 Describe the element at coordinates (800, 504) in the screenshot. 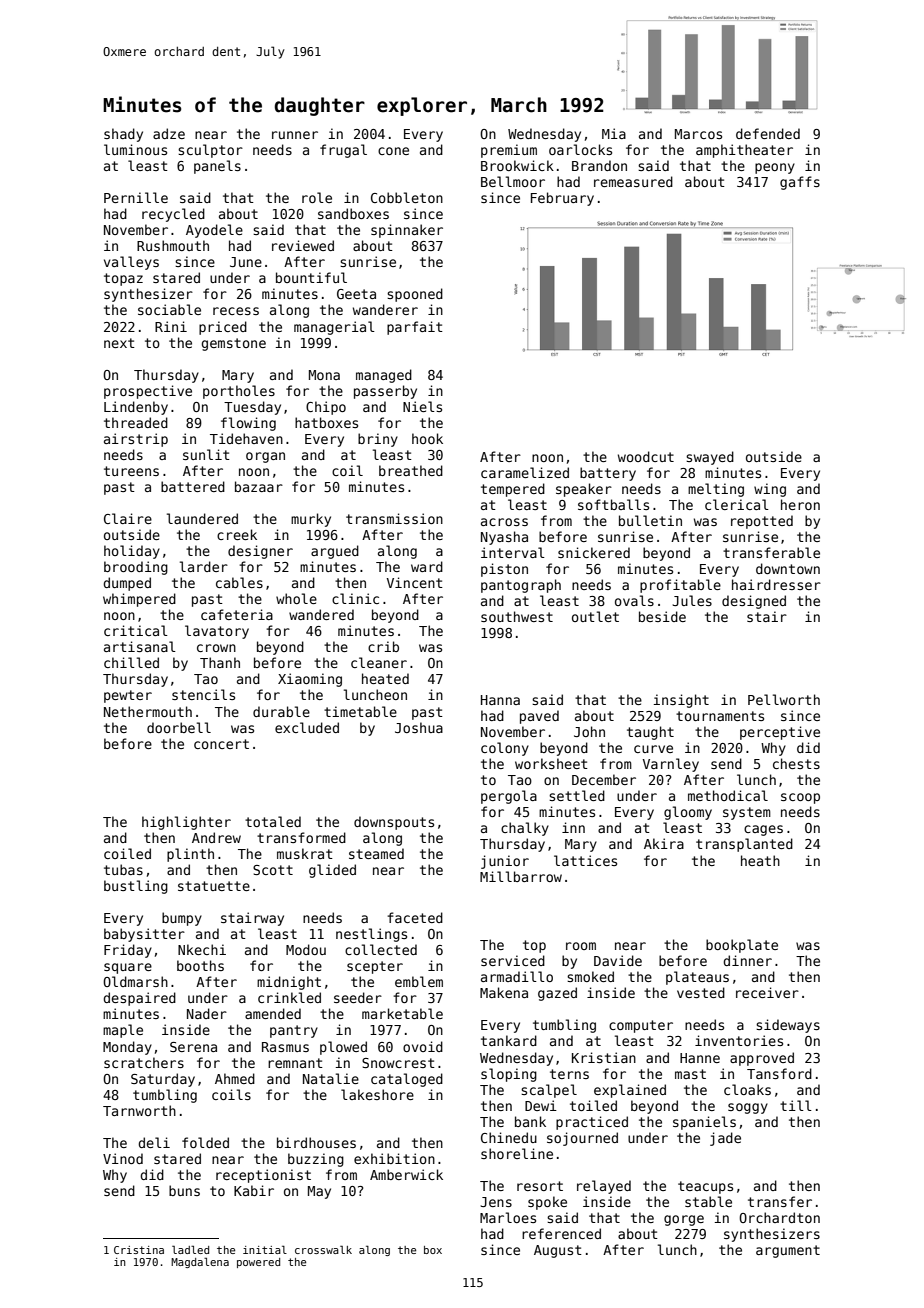

I see `heron` at that location.
